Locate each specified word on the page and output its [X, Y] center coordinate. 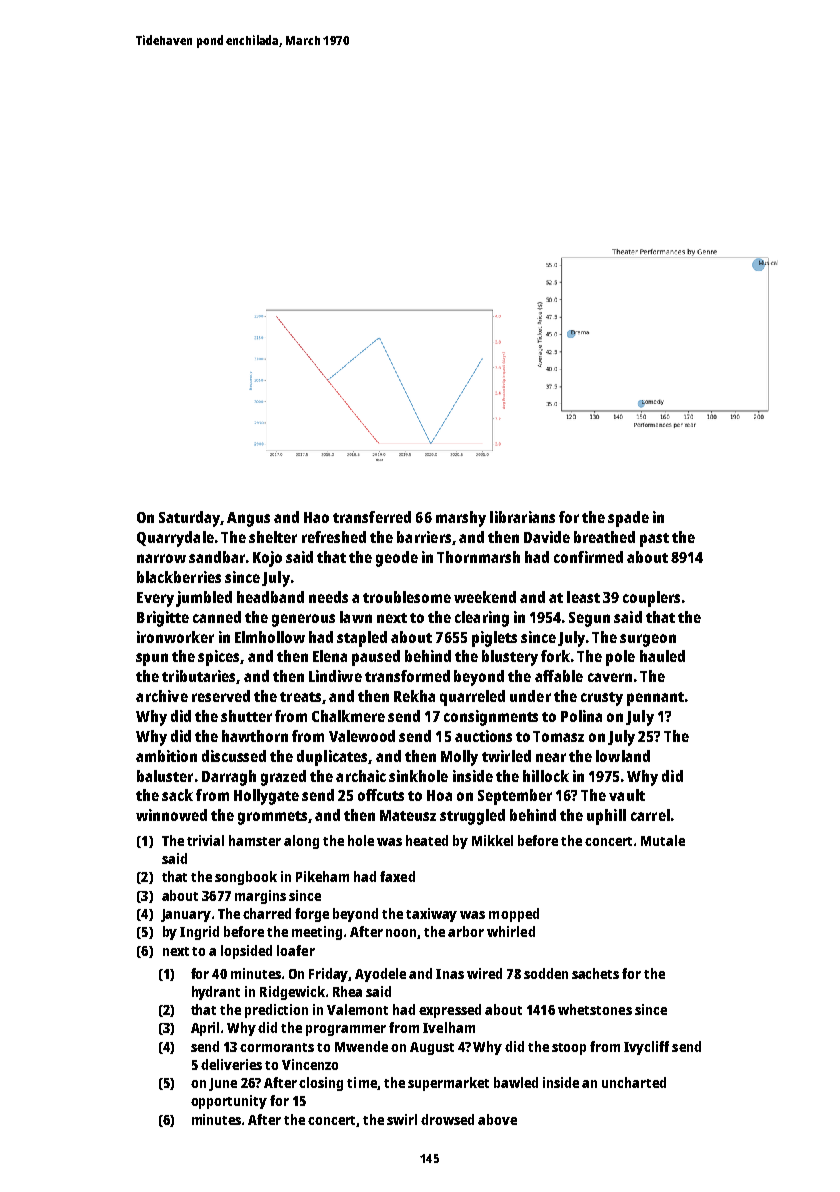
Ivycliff [646, 1048]
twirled [506, 756]
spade [628, 519]
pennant [655, 699]
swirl [402, 1119]
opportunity [229, 1102]
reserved [221, 696]
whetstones [595, 1009]
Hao [316, 517]
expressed [450, 1011]
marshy [461, 519]
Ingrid [199, 933]
